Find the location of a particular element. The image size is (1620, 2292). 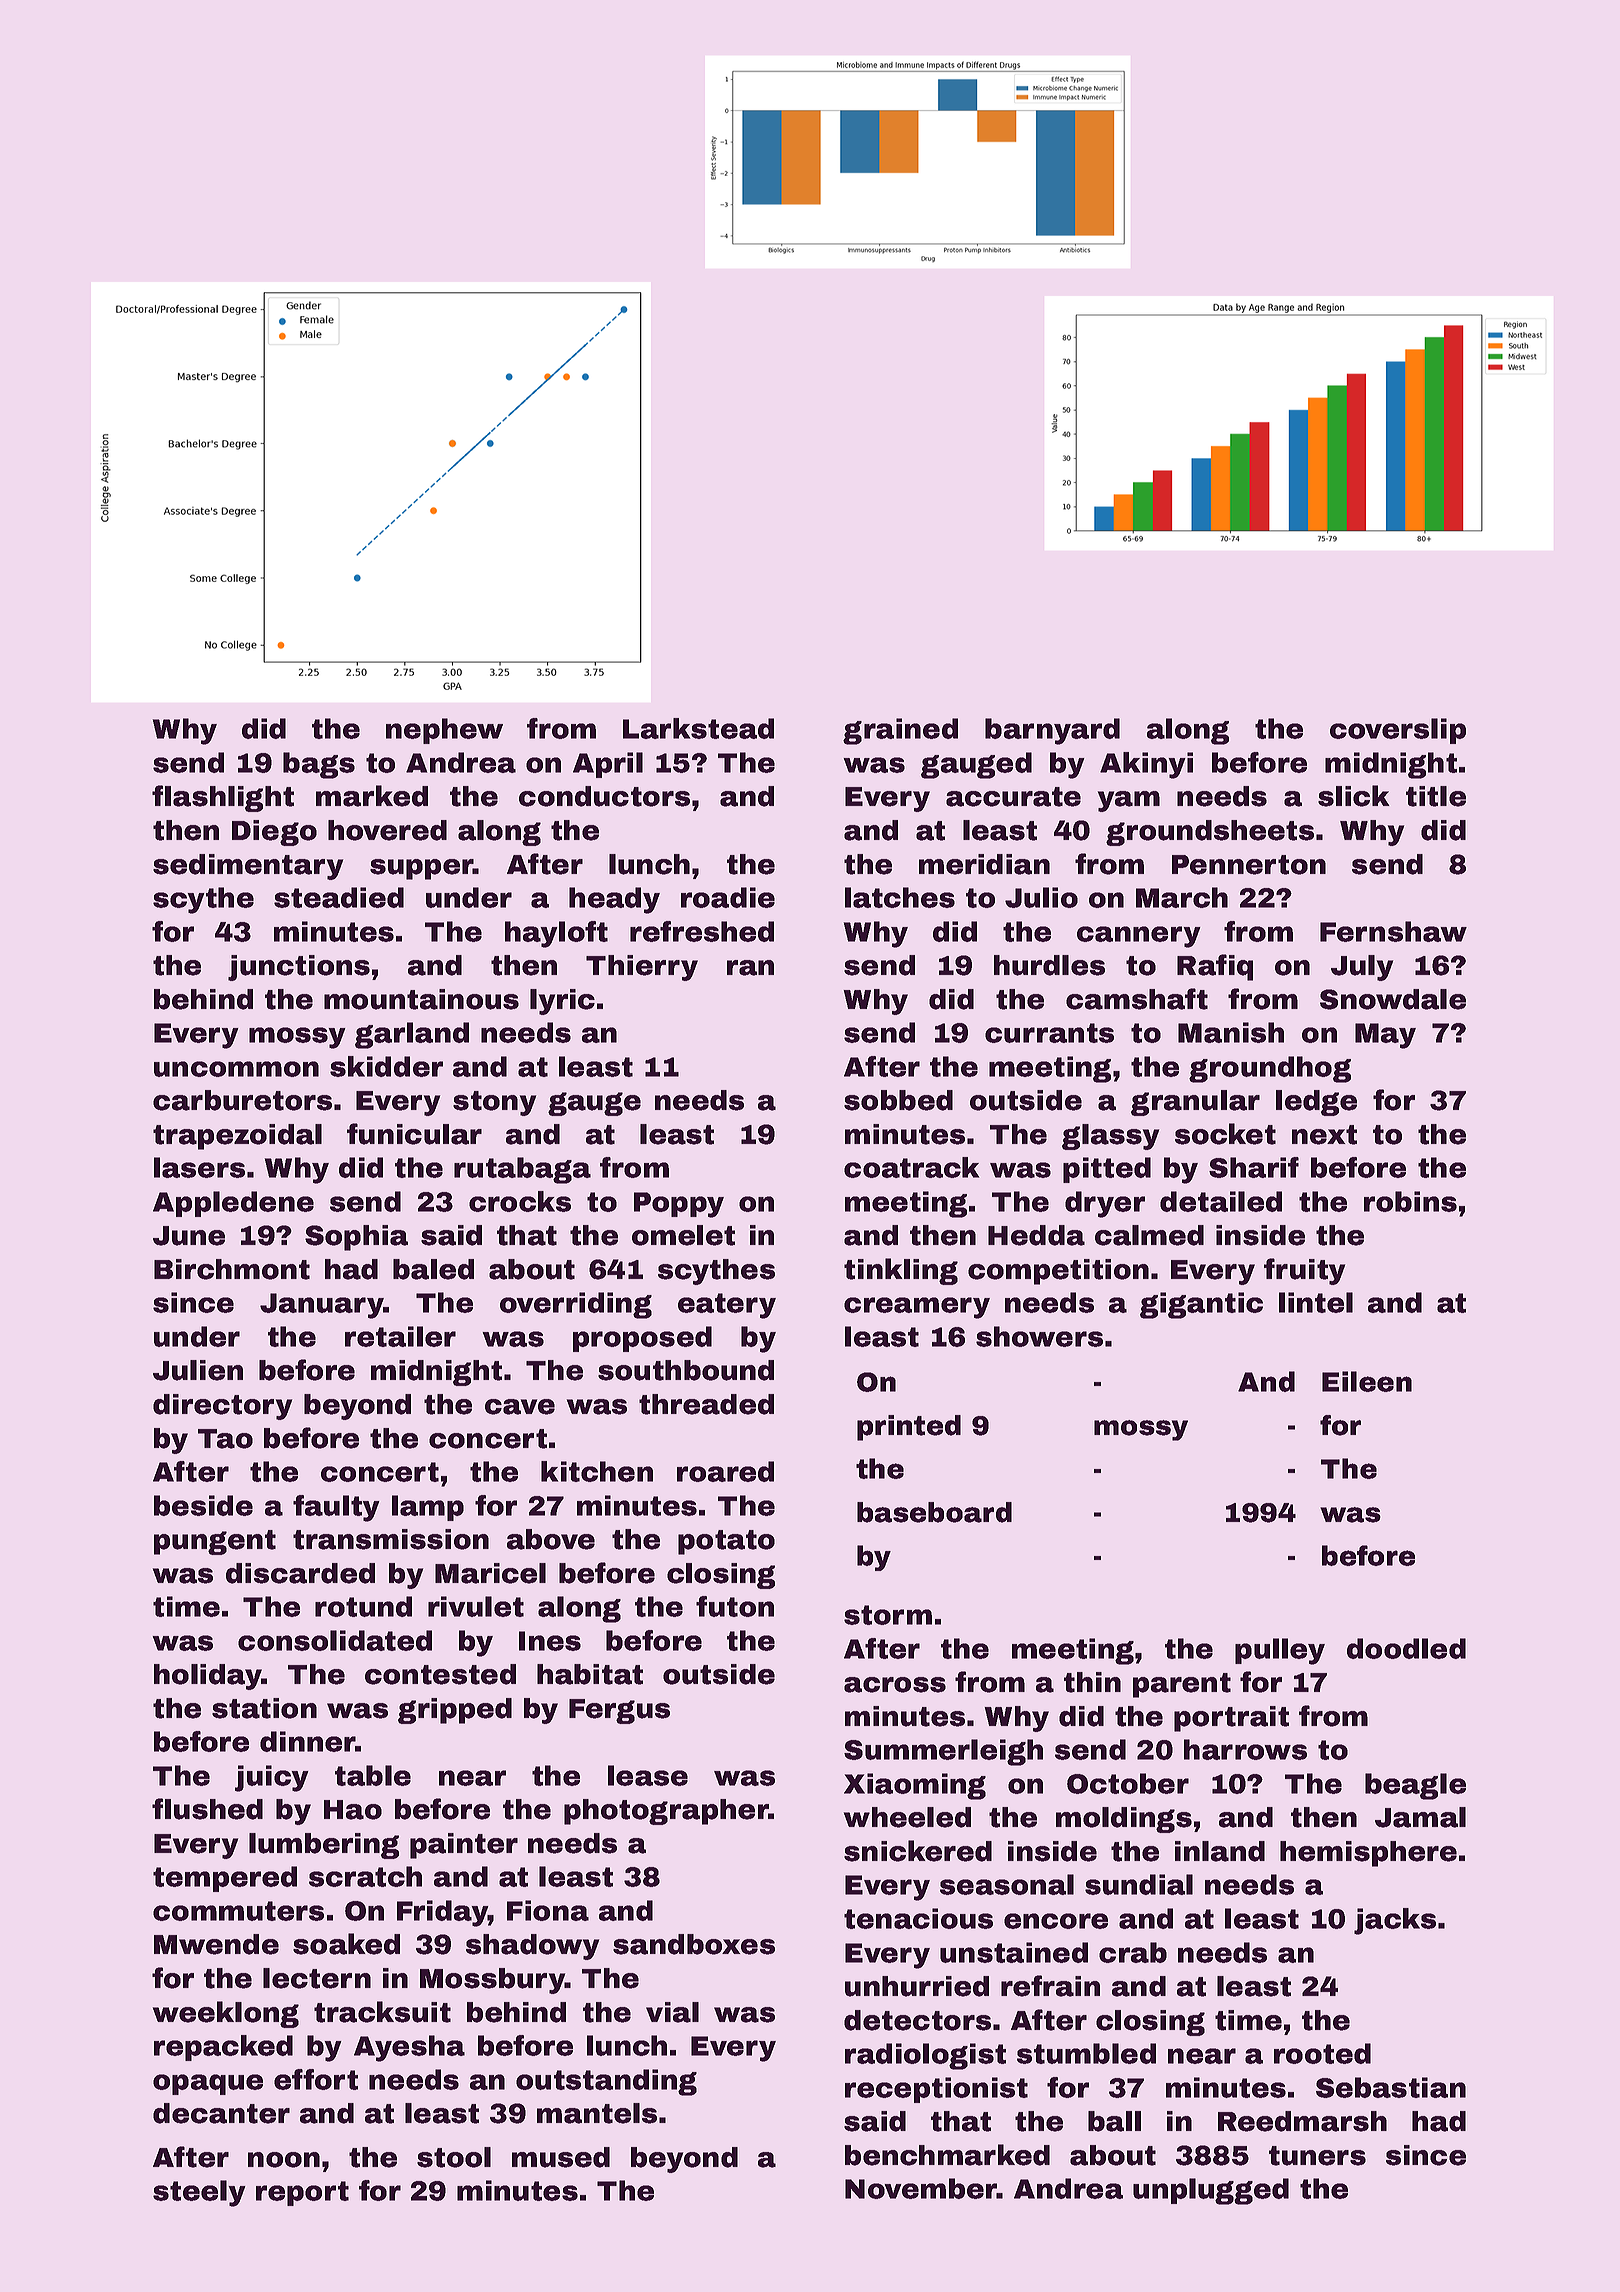

steely is located at coordinates (199, 2193).
